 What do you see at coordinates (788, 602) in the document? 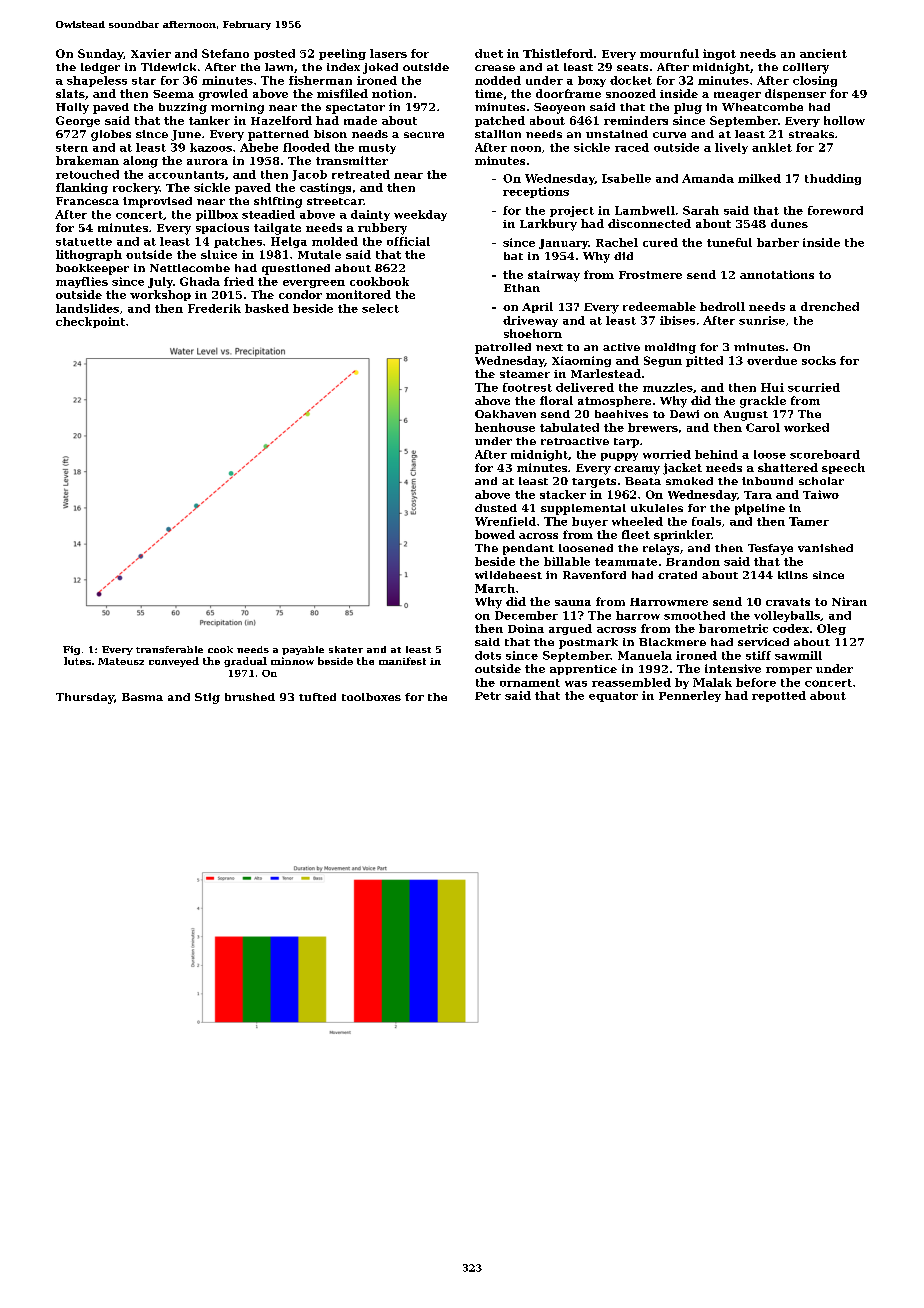
I see `cravats` at bounding box center [788, 602].
